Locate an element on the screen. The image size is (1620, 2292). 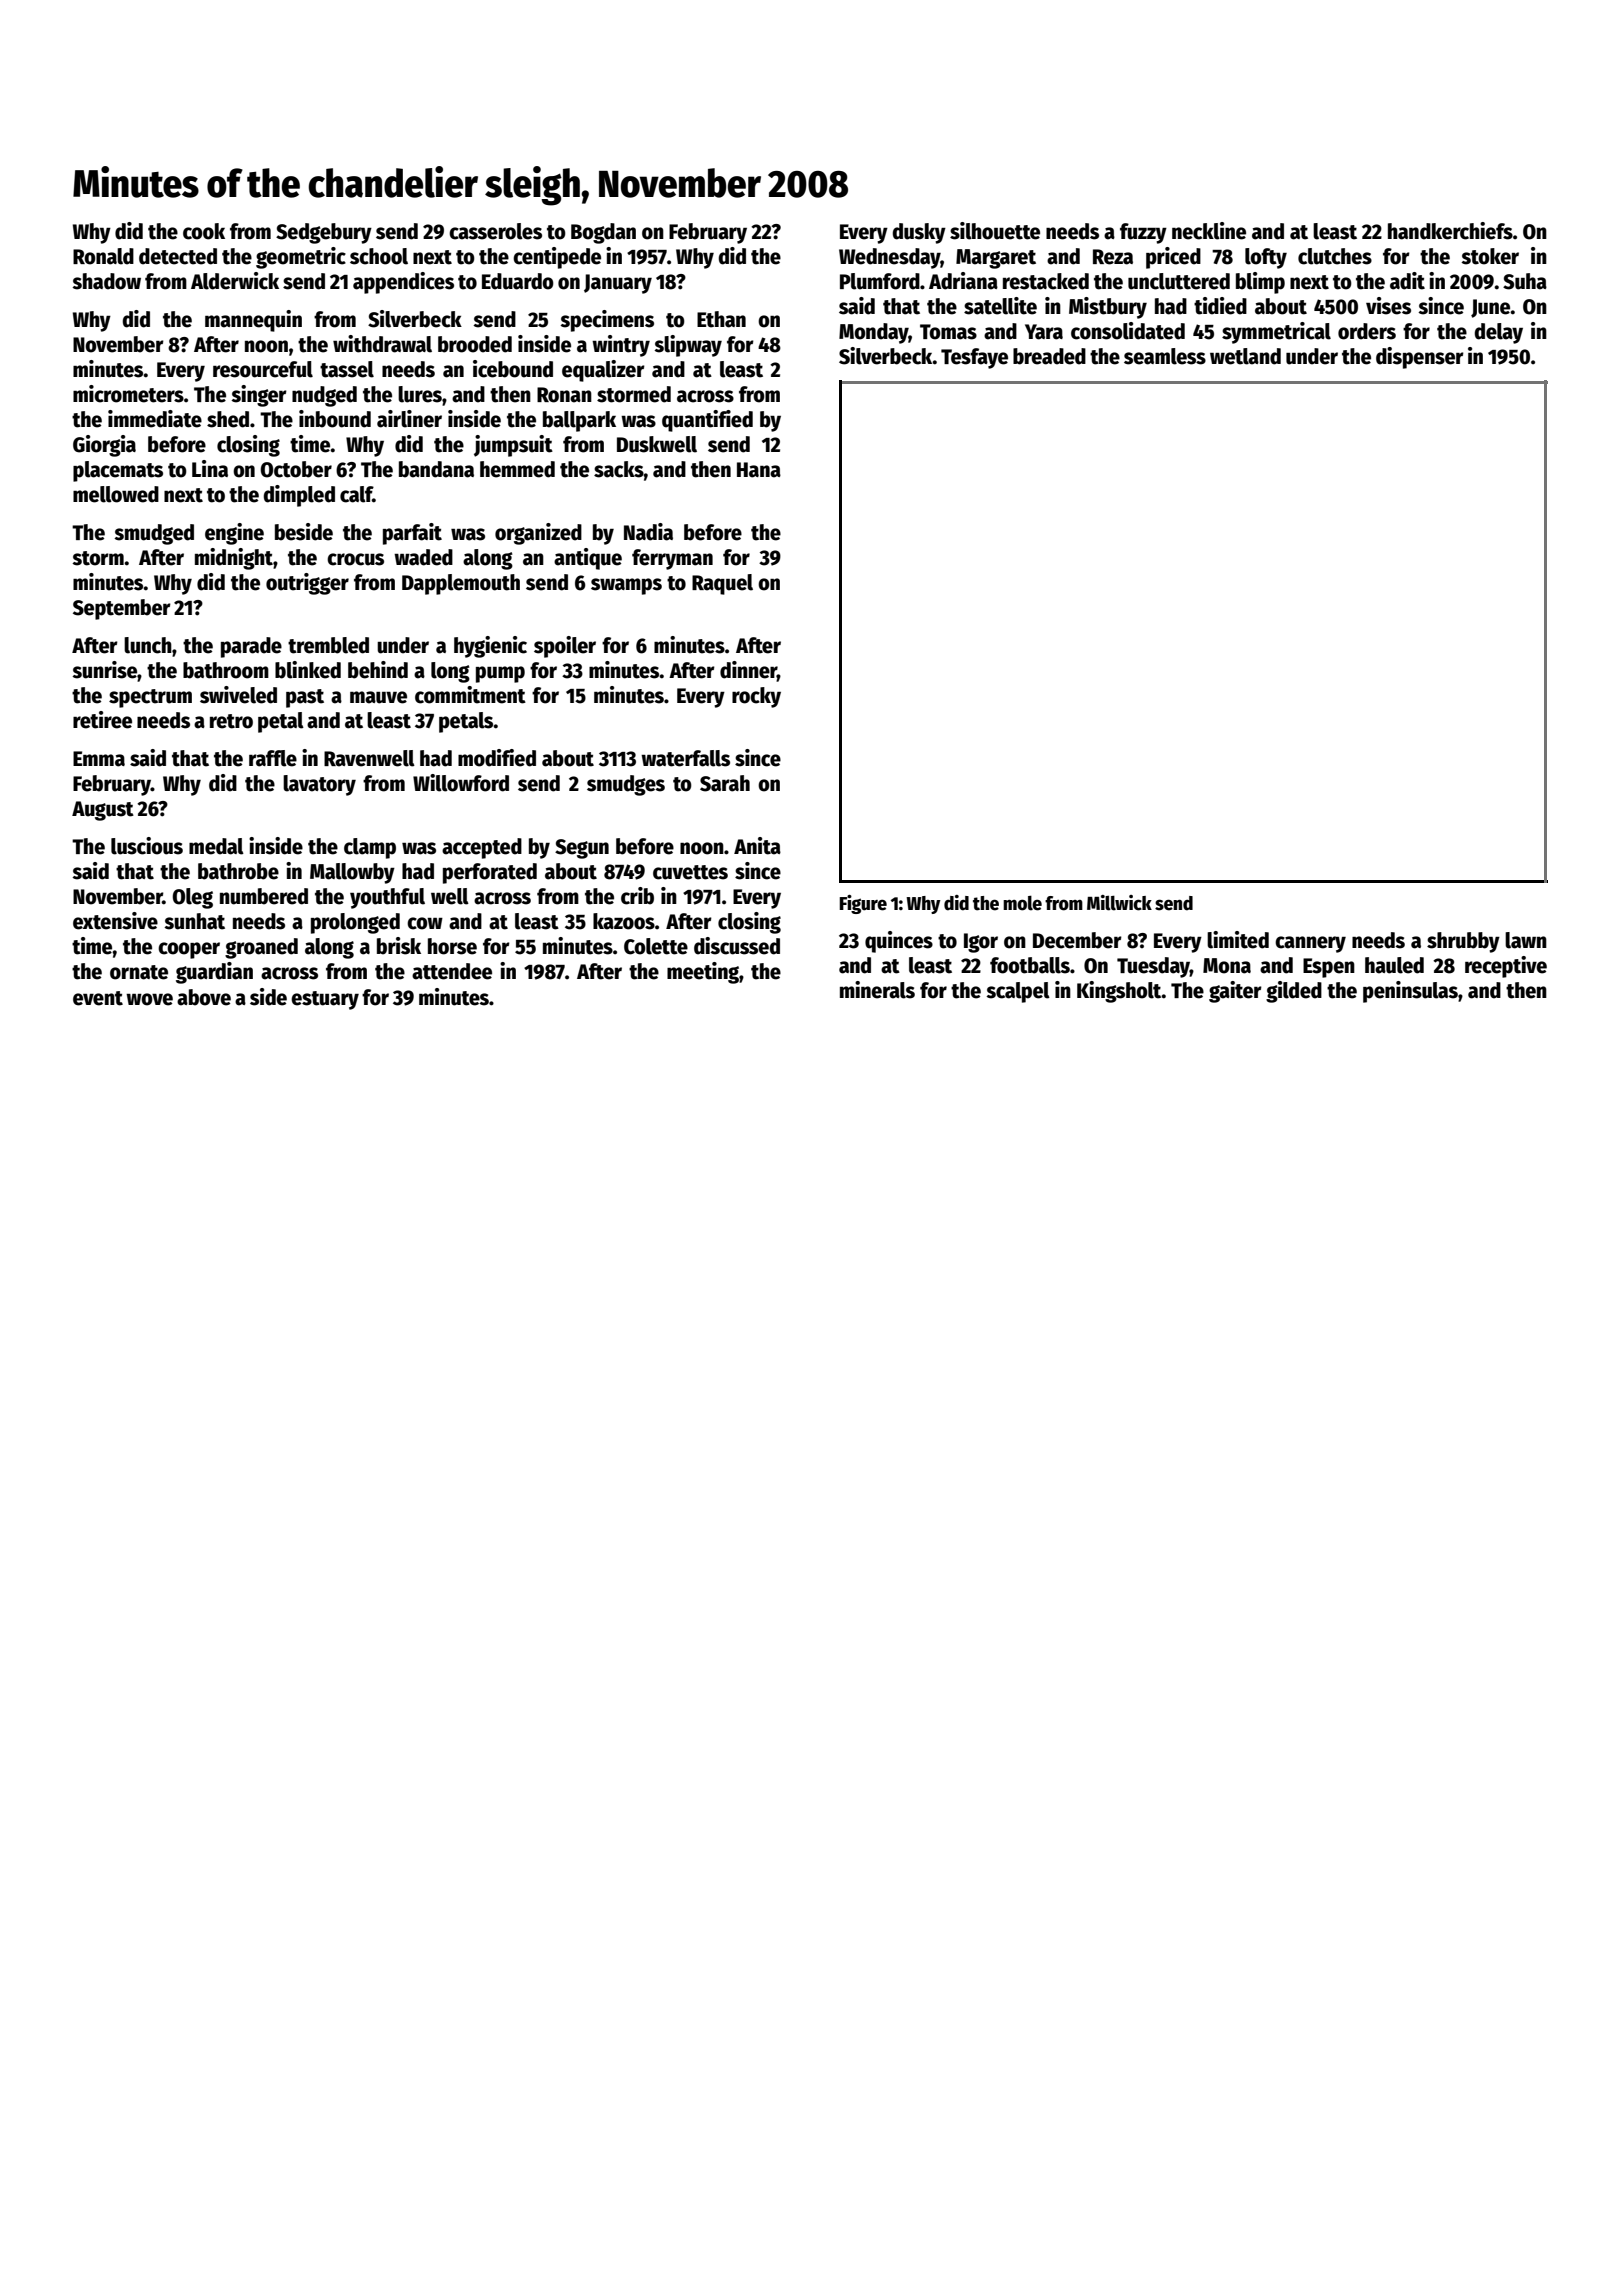
September is located at coordinates (122, 609).
